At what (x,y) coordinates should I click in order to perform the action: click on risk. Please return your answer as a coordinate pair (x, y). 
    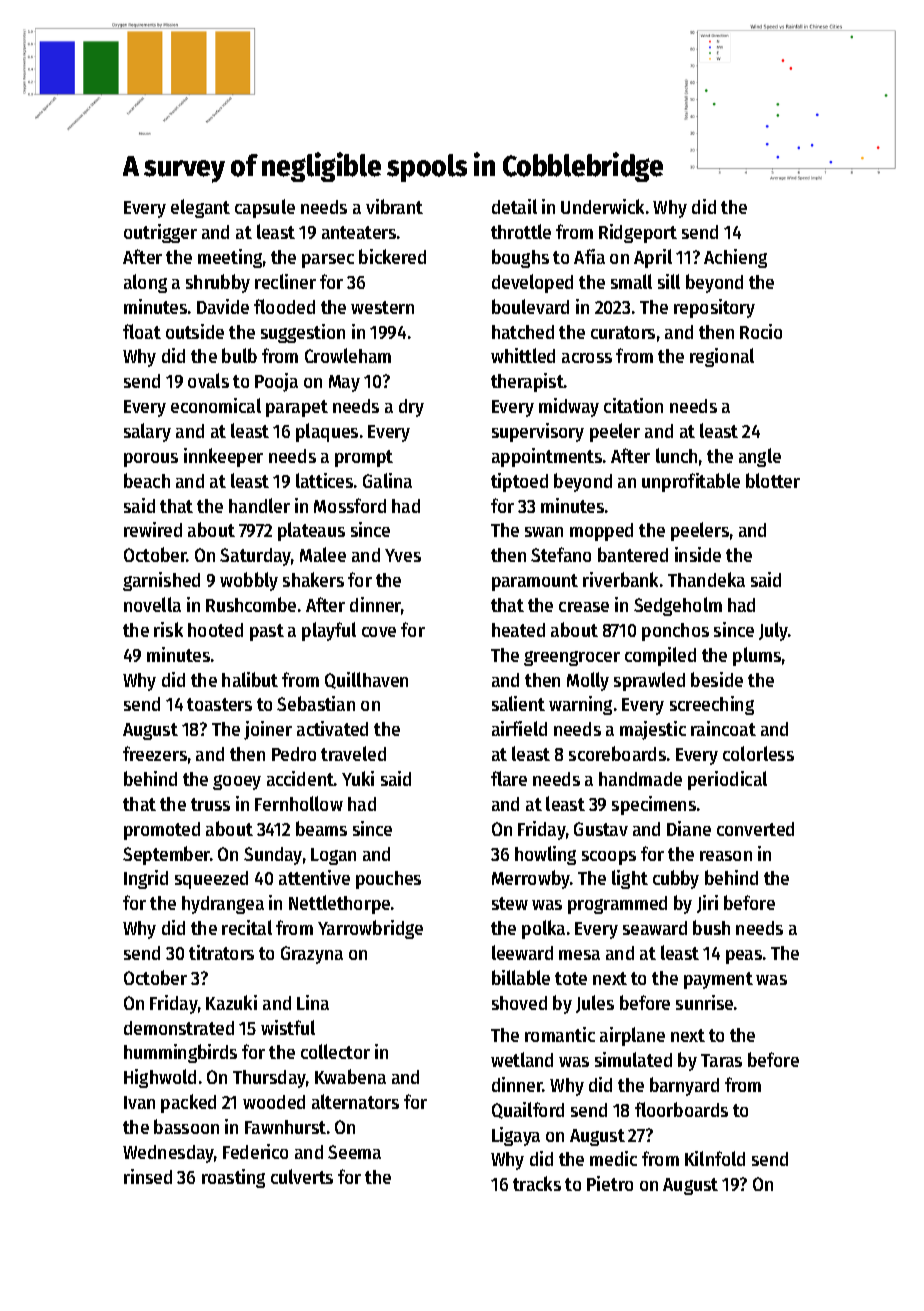
    Looking at the image, I should click on (168, 629).
